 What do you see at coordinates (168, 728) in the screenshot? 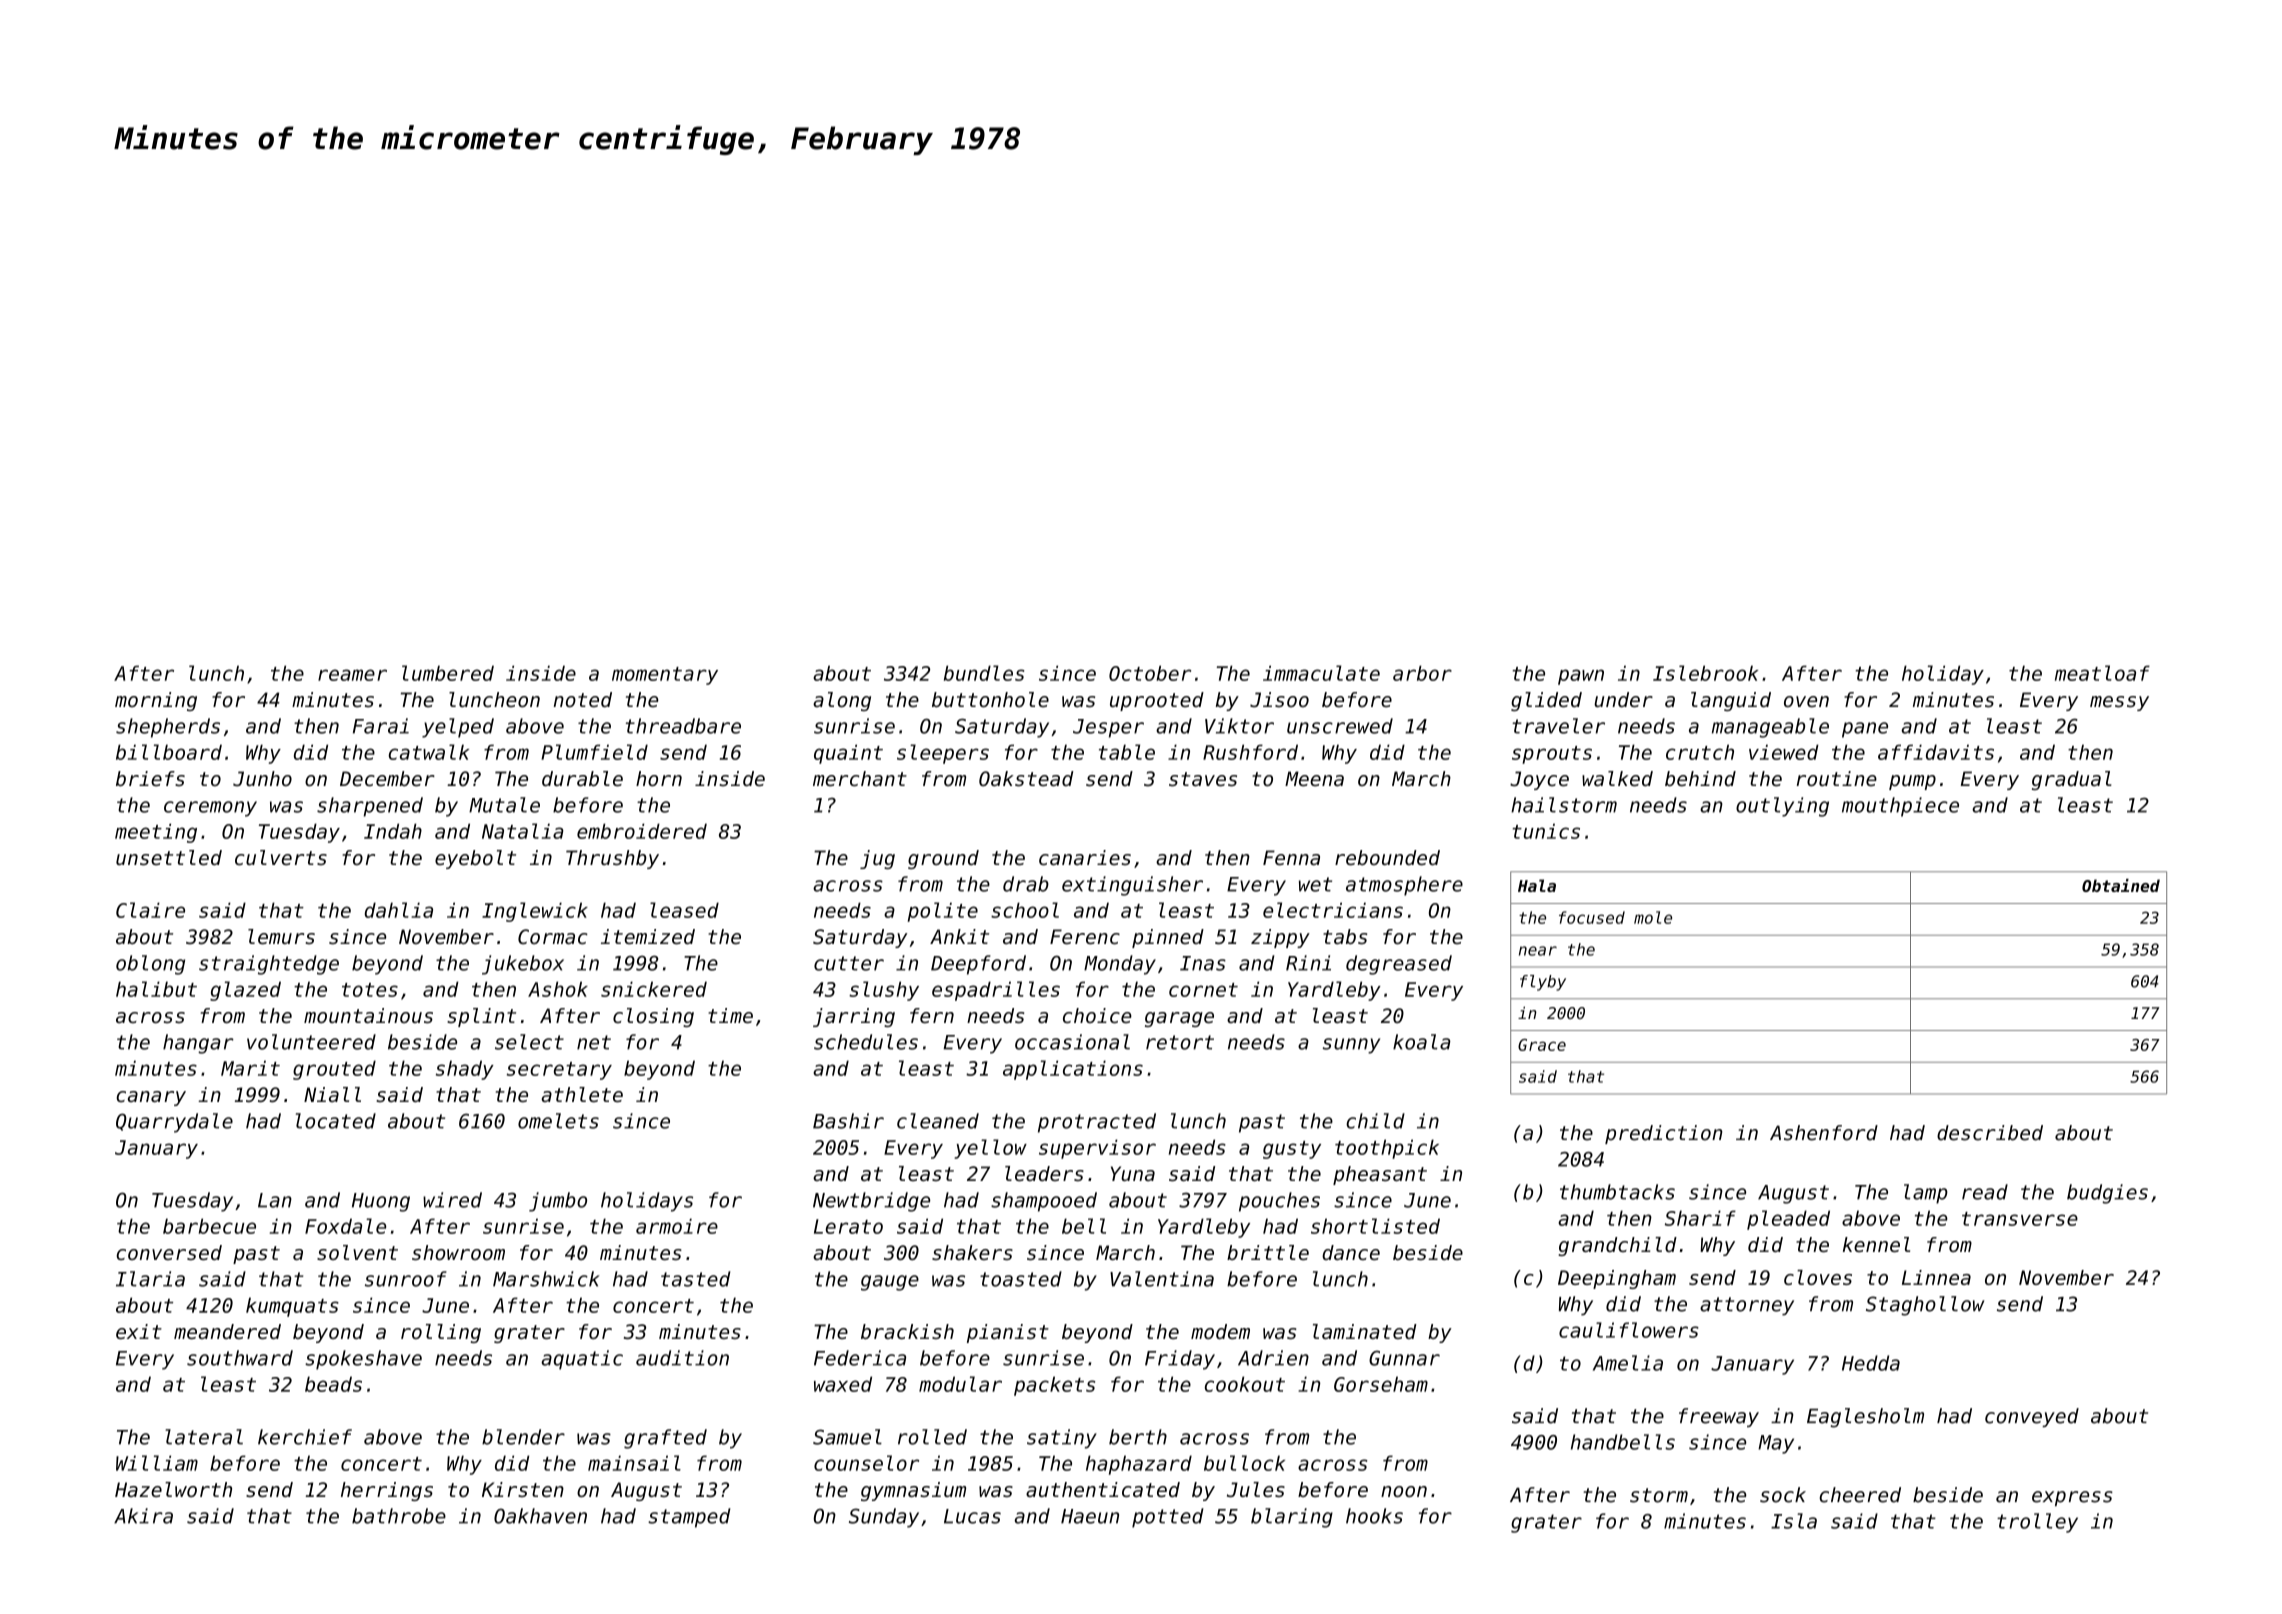
I see `shepherds` at bounding box center [168, 728].
